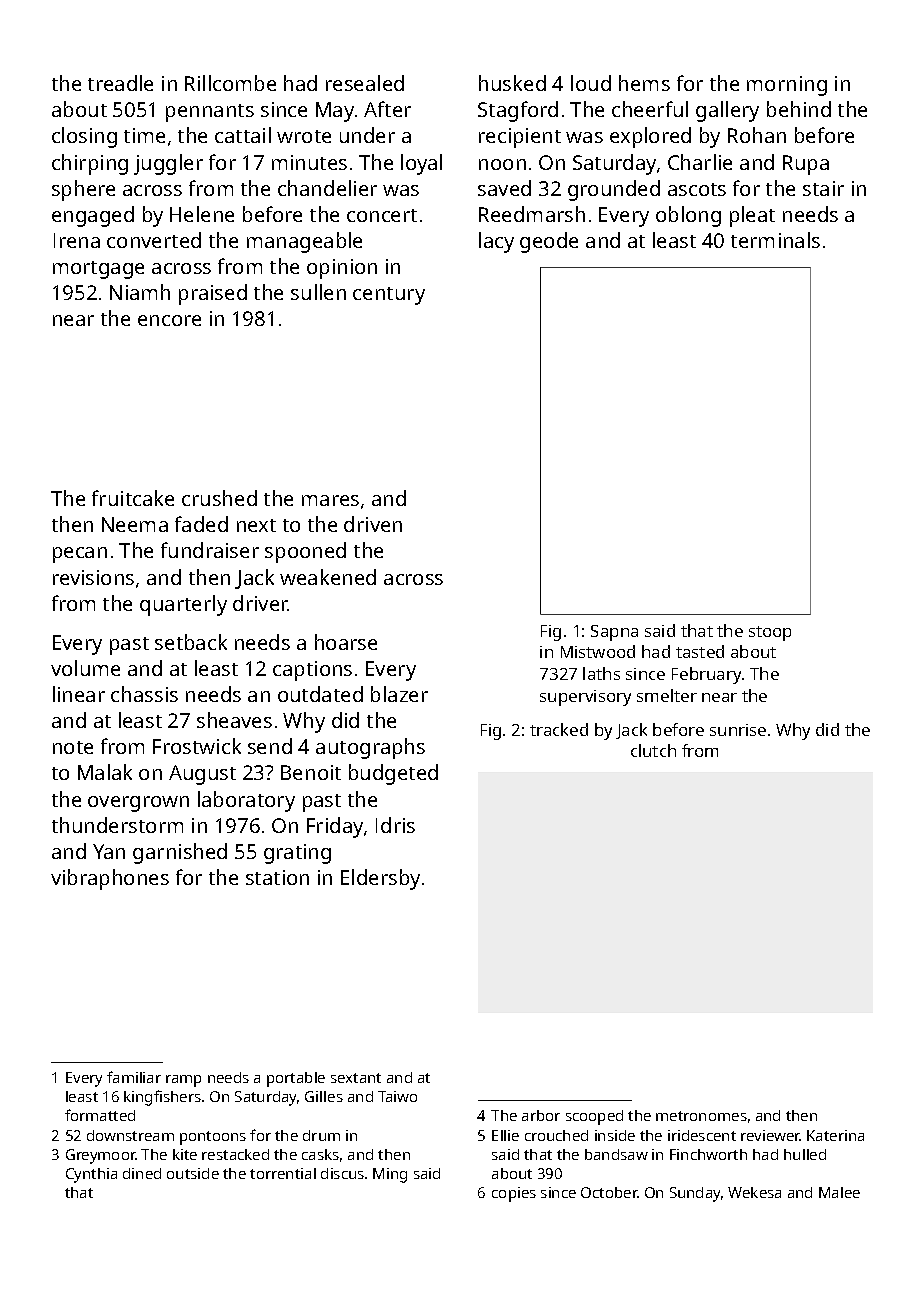  What do you see at coordinates (520, 138) in the screenshot?
I see `recipient` at bounding box center [520, 138].
